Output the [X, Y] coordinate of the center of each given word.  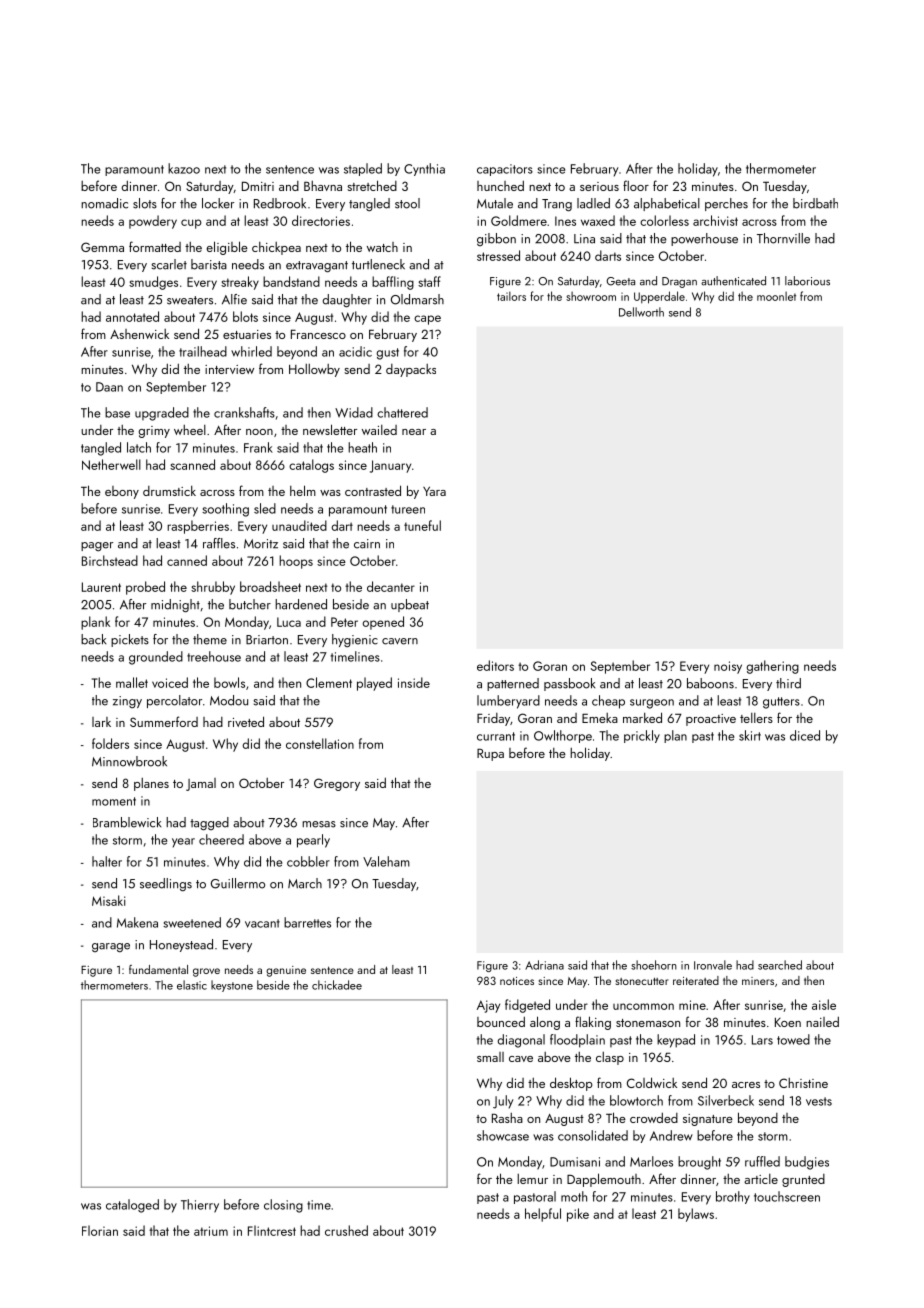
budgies [807, 1163]
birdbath [815, 203]
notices [517, 981]
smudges [153, 283]
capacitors [505, 170]
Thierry [200, 1206]
